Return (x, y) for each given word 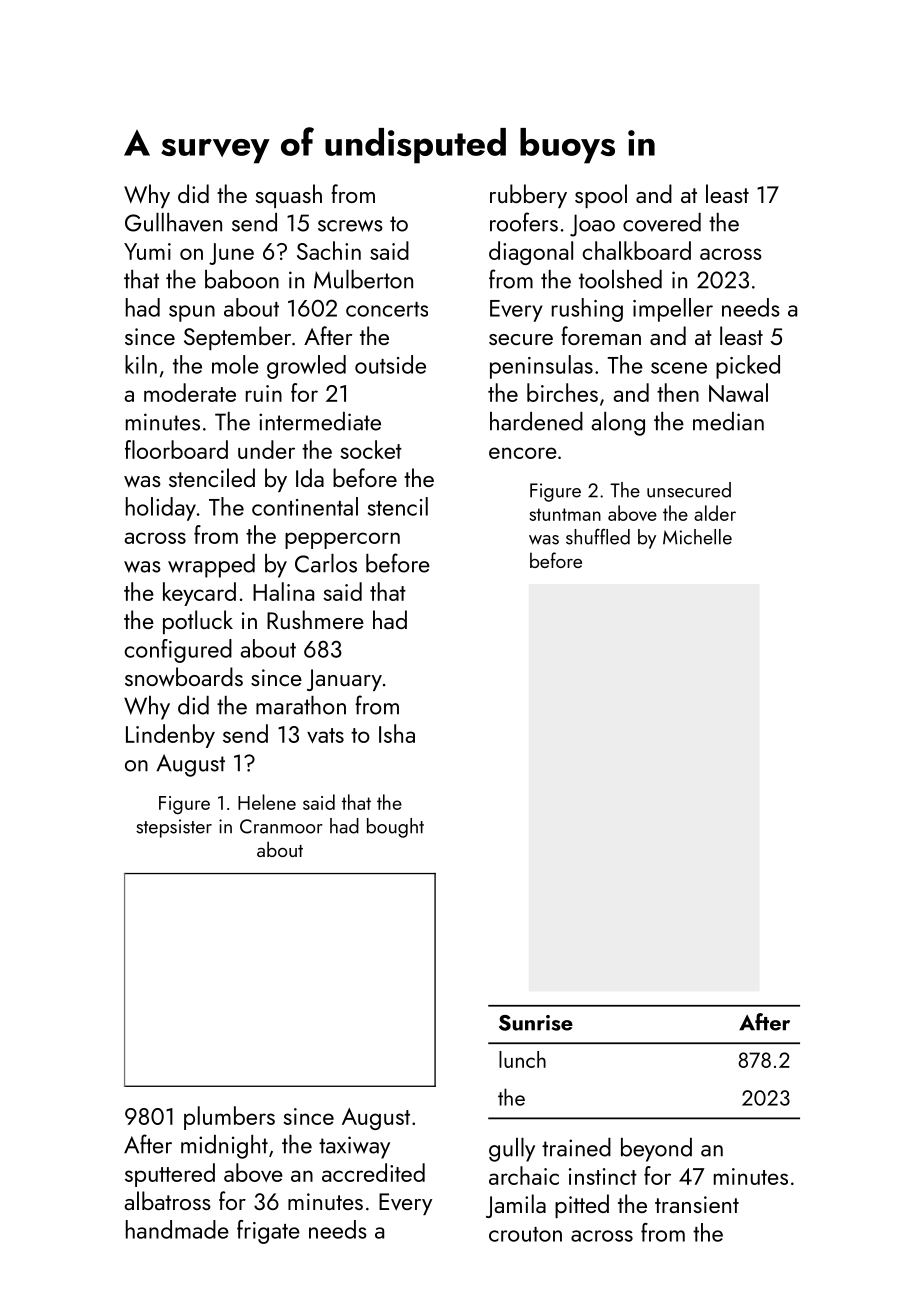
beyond (656, 1150)
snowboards (184, 677)
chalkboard (636, 250)
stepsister (174, 828)
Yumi (147, 251)
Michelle (697, 537)
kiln (141, 364)
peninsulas (541, 367)
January (344, 680)
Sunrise (536, 1023)
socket (371, 449)
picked (748, 367)
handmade (177, 1229)
